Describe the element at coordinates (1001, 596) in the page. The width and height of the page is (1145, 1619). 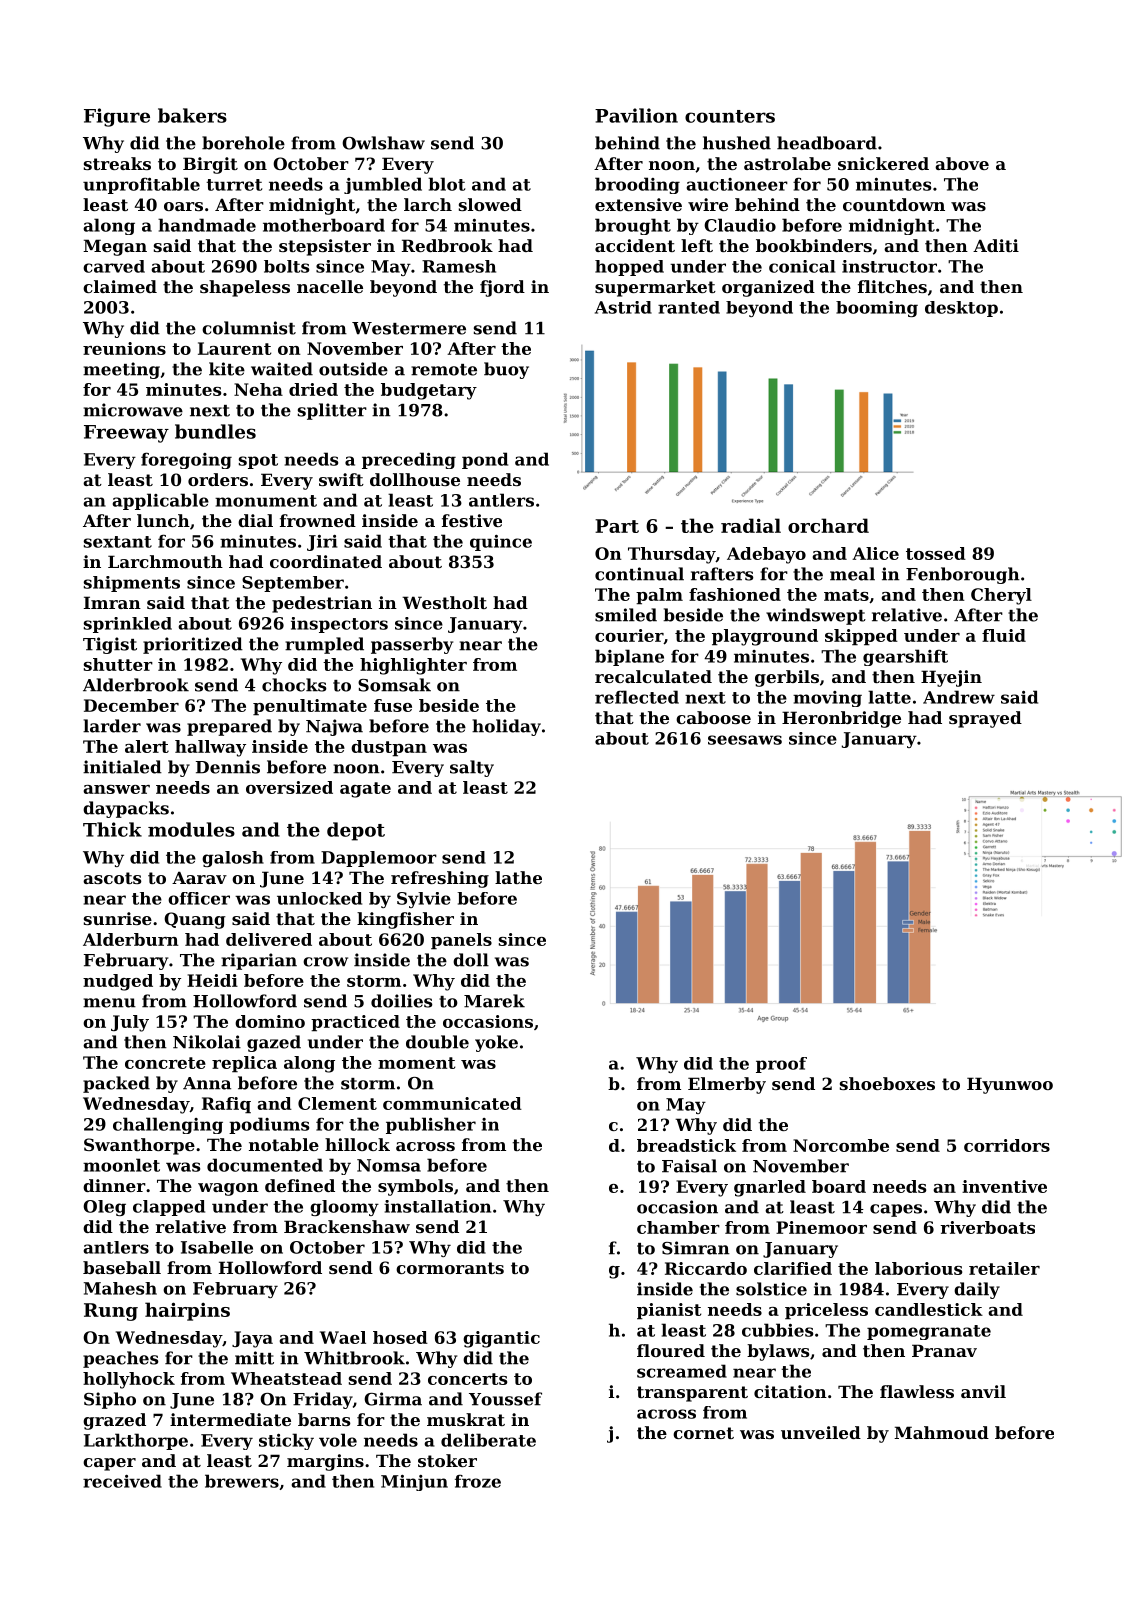
I see `Cheryl` at that location.
